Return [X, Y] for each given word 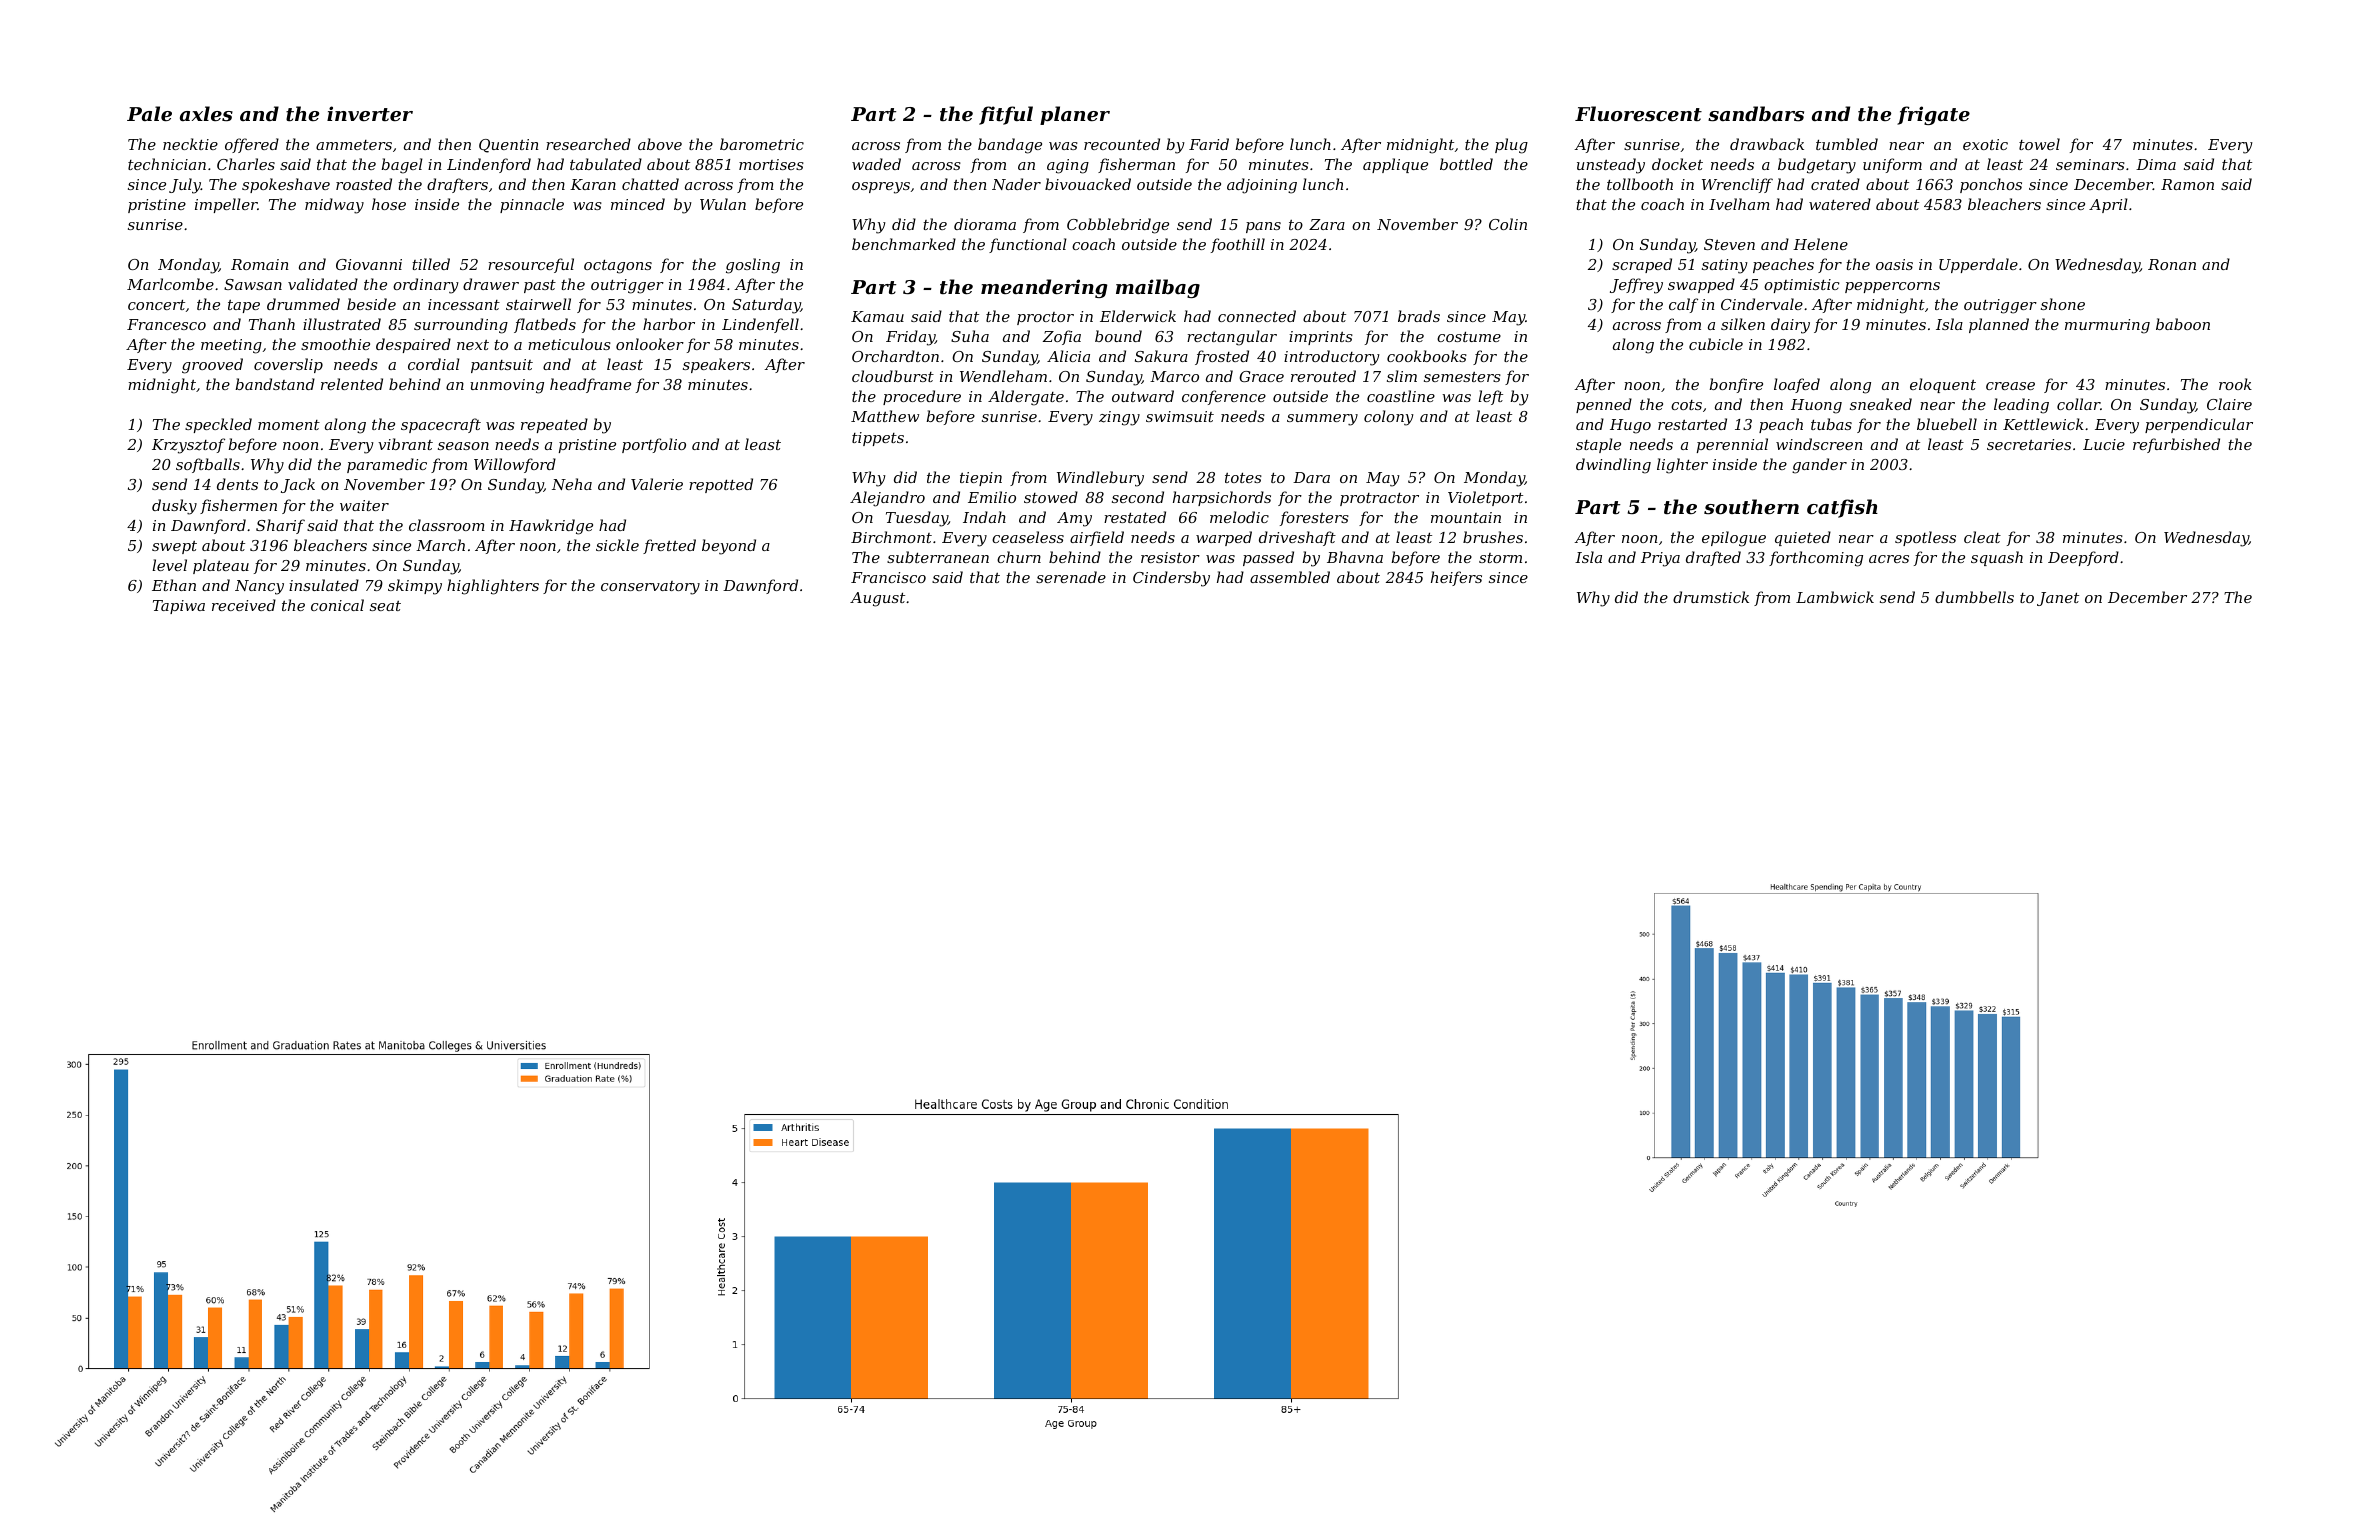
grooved [212, 366]
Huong [1816, 406]
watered [1840, 204]
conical [337, 605]
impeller [226, 205]
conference [1224, 397]
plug [1511, 146]
